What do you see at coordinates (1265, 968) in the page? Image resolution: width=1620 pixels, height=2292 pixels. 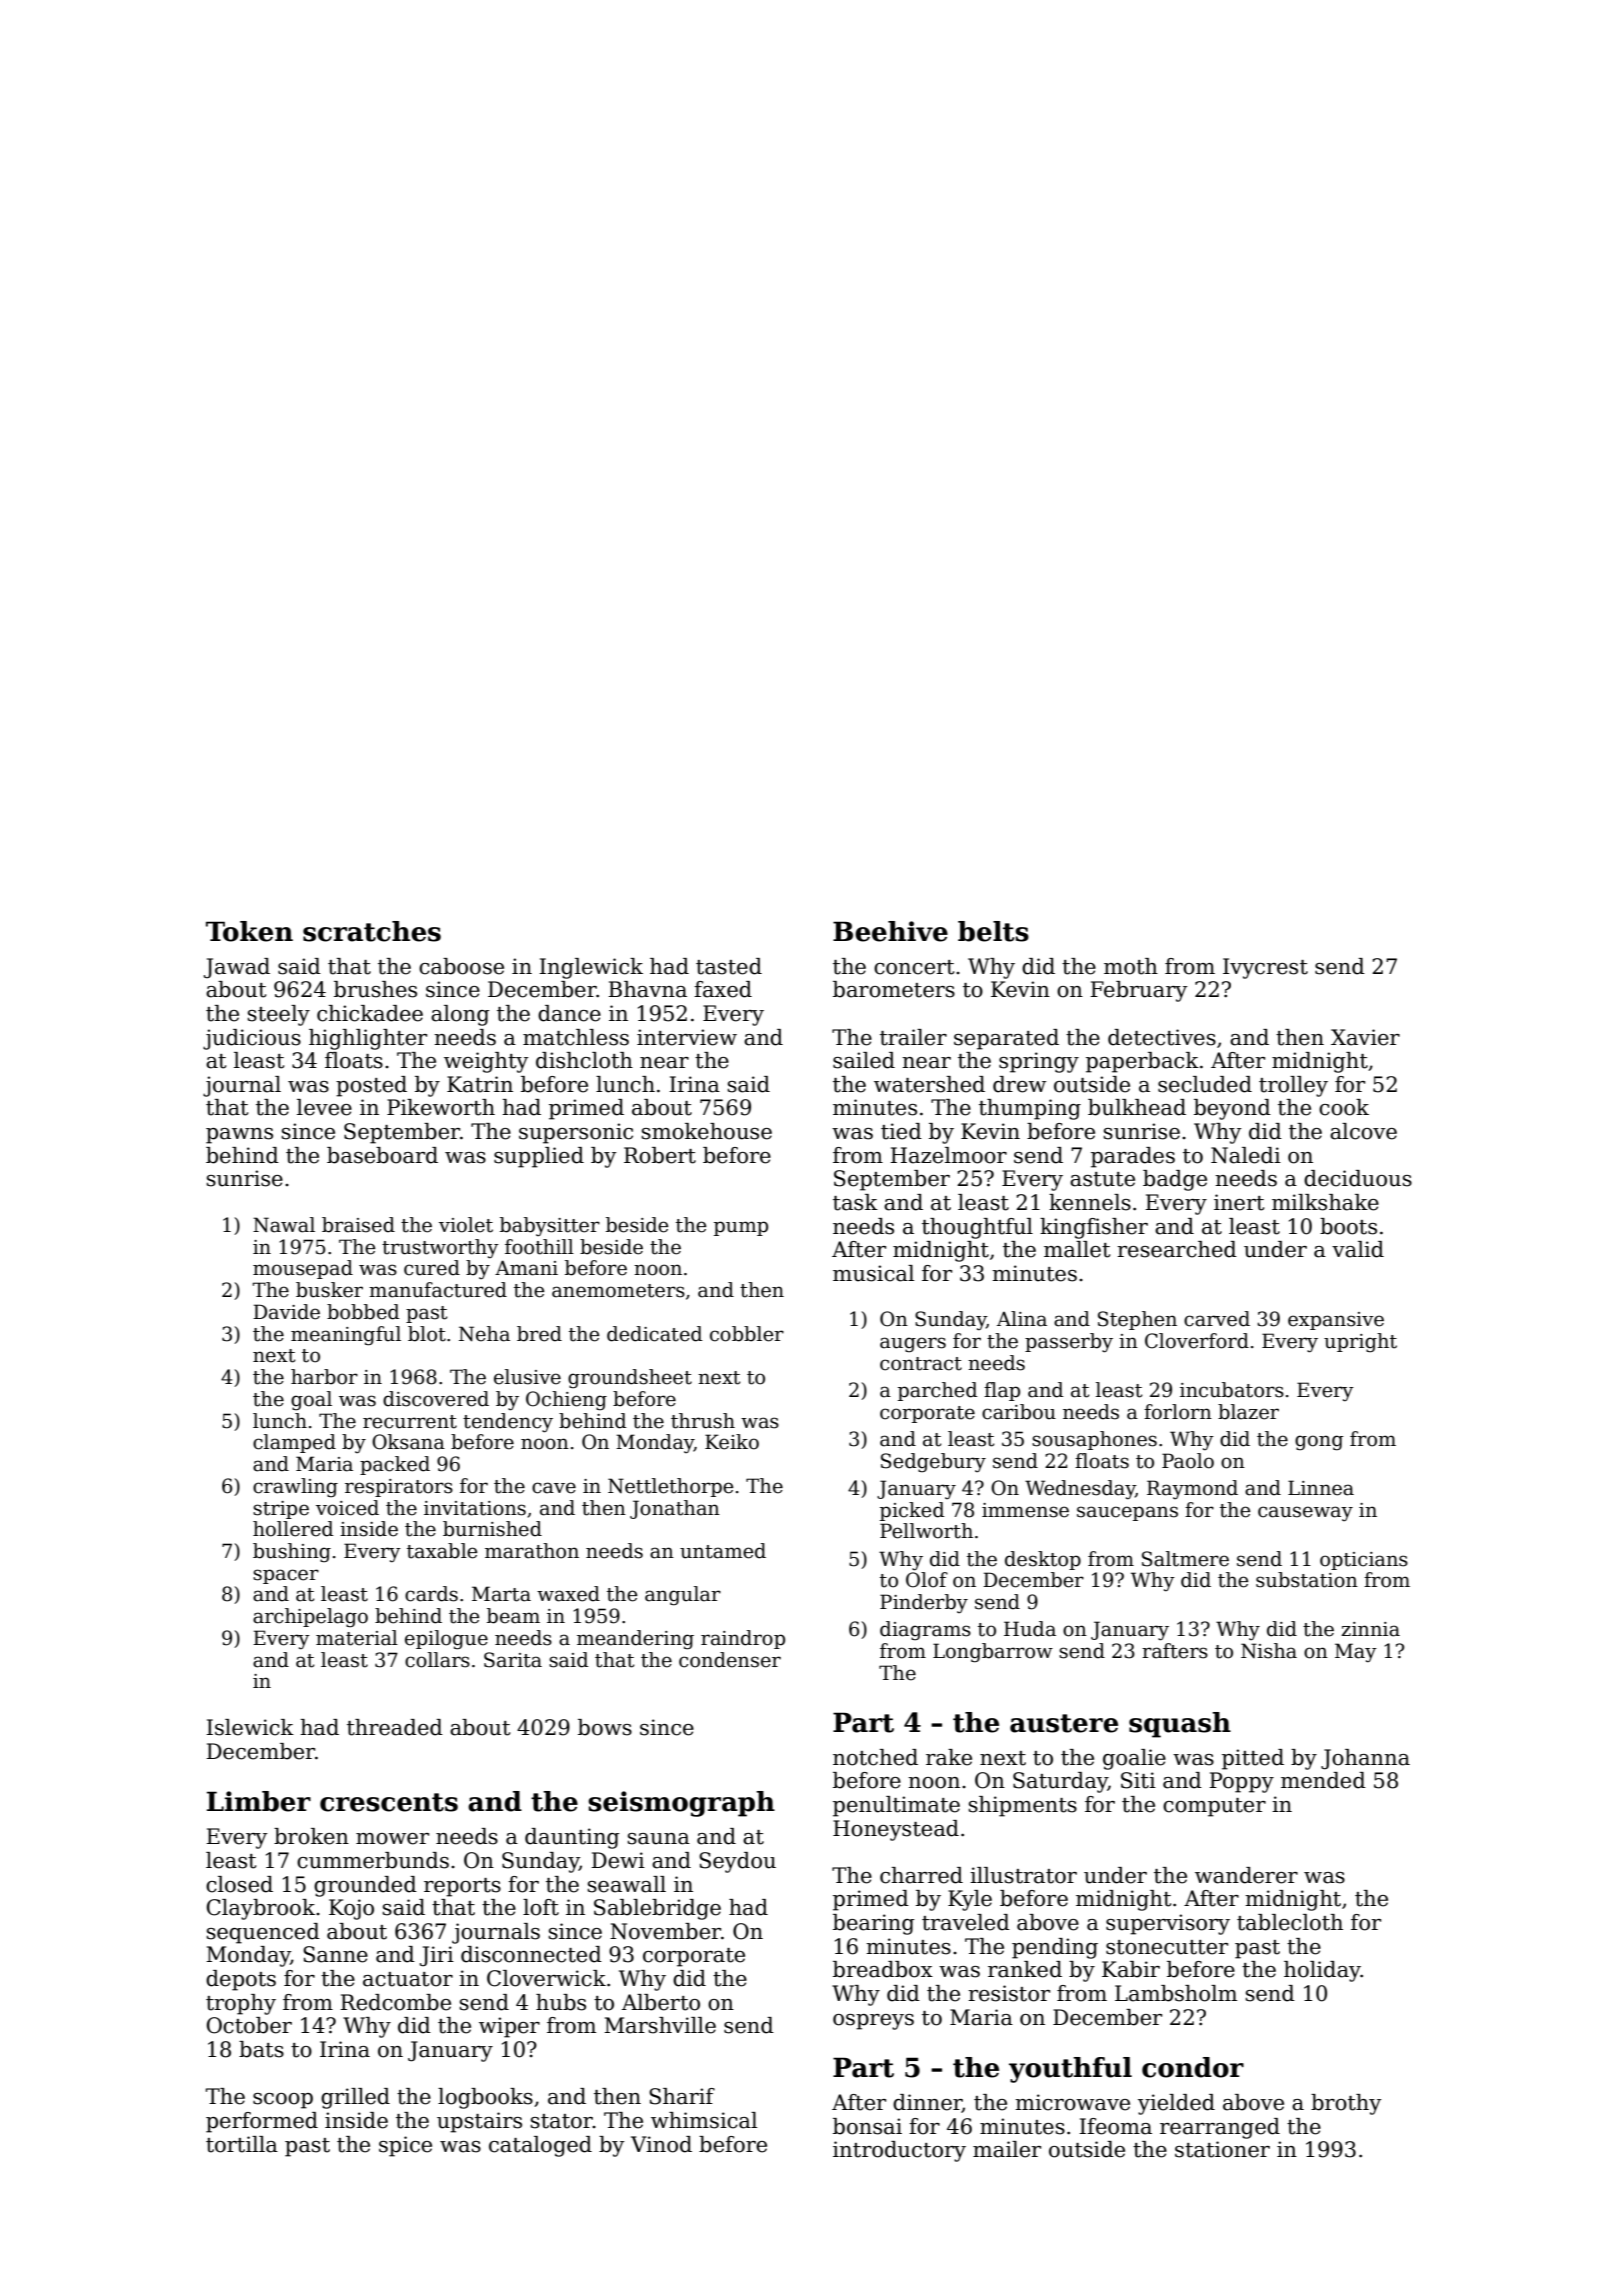 I see `Ivycrest` at bounding box center [1265, 968].
